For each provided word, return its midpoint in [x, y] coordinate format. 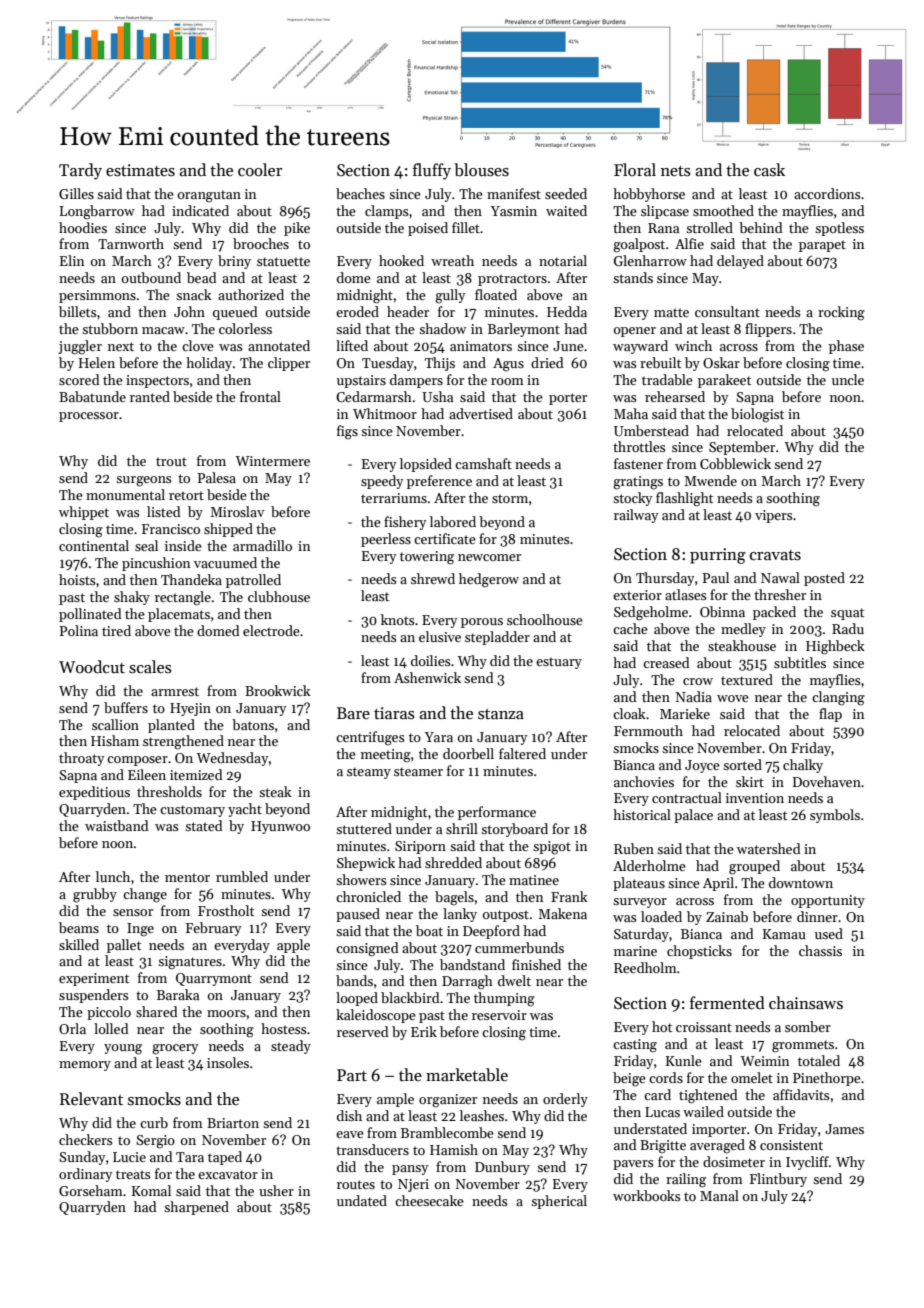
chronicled [368, 896]
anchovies [644, 781]
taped [225, 1158]
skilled [79, 944]
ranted [150, 396]
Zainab [727, 916]
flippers [768, 330]
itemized [196, 774]
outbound [151, 277]
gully [450, 296]
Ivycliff [807, 1163]
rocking [841, 313]
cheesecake [429, 1200]
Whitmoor [385, 413]
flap [830, 715]
